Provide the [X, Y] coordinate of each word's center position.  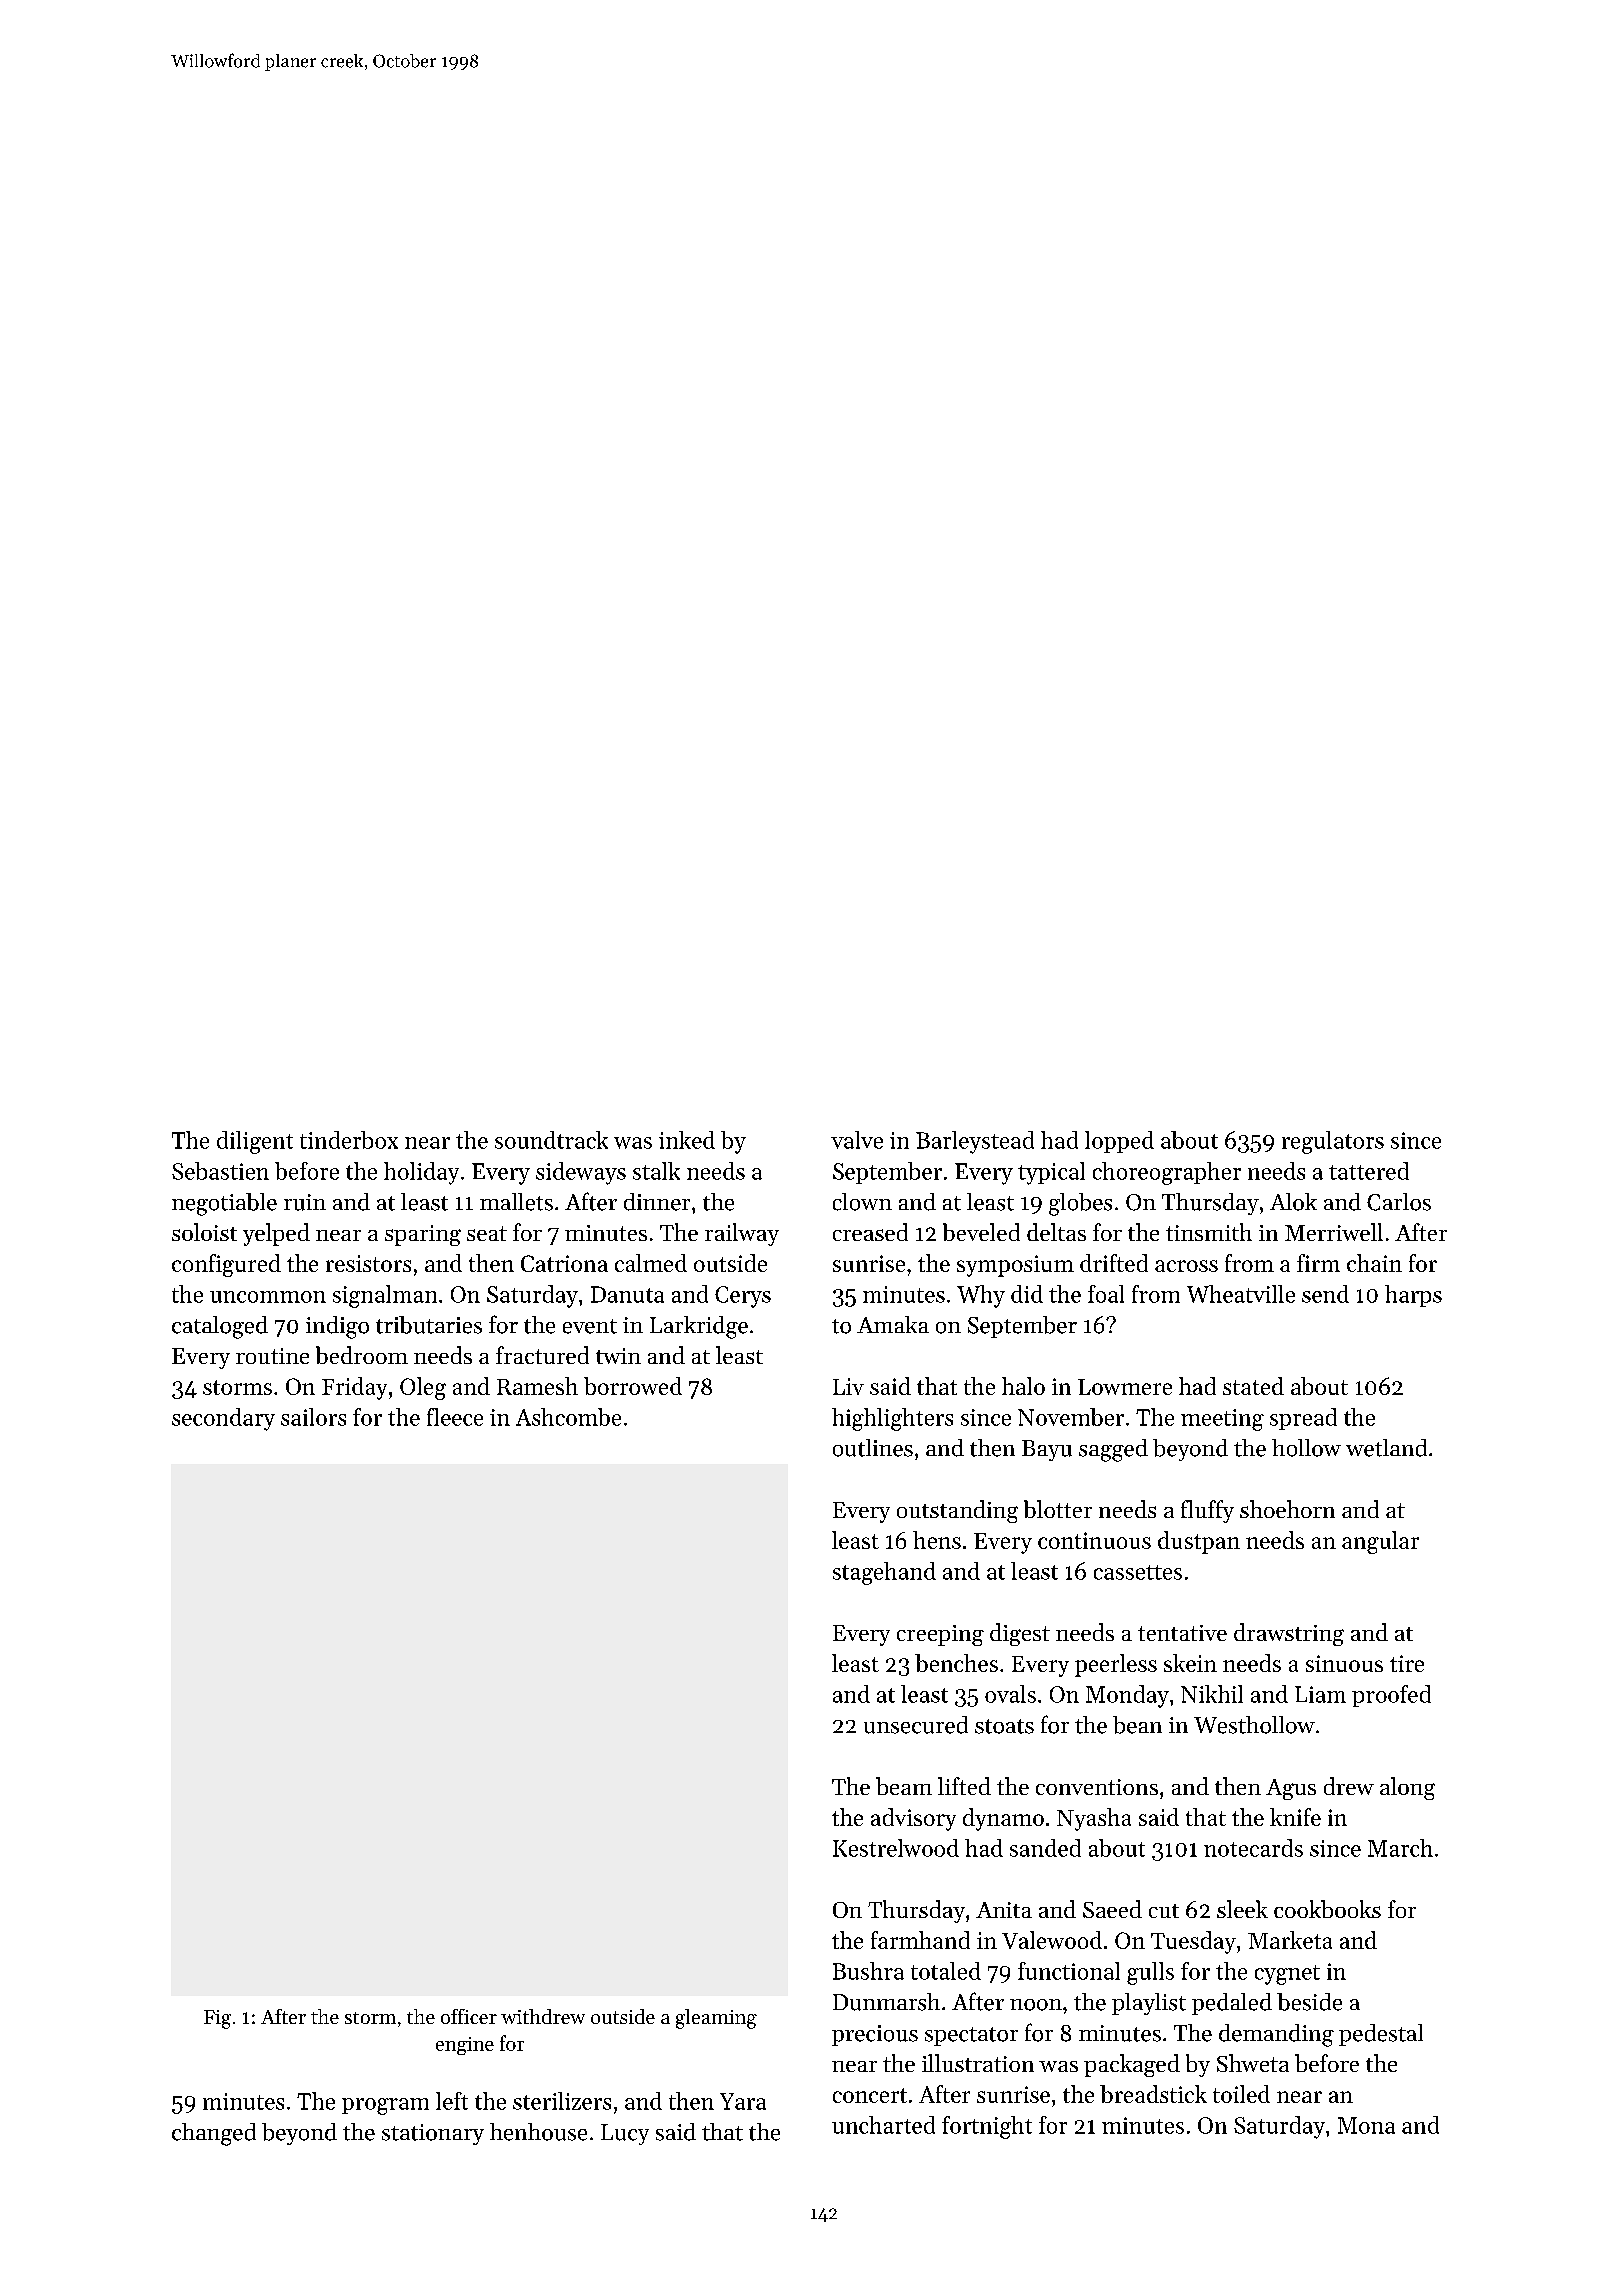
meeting [1222, 1420]
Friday [354, 1388]
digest [1020, 1634]
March [1400, 1848]
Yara [743, 2101]
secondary [223, 1419]
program [385, 2106]
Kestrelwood [896, 1848]
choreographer [1167, 1173]
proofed [1391, 1696]
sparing [423, 1235]
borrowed [633, 1386]
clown [862, 1202]
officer [469, 2016]
